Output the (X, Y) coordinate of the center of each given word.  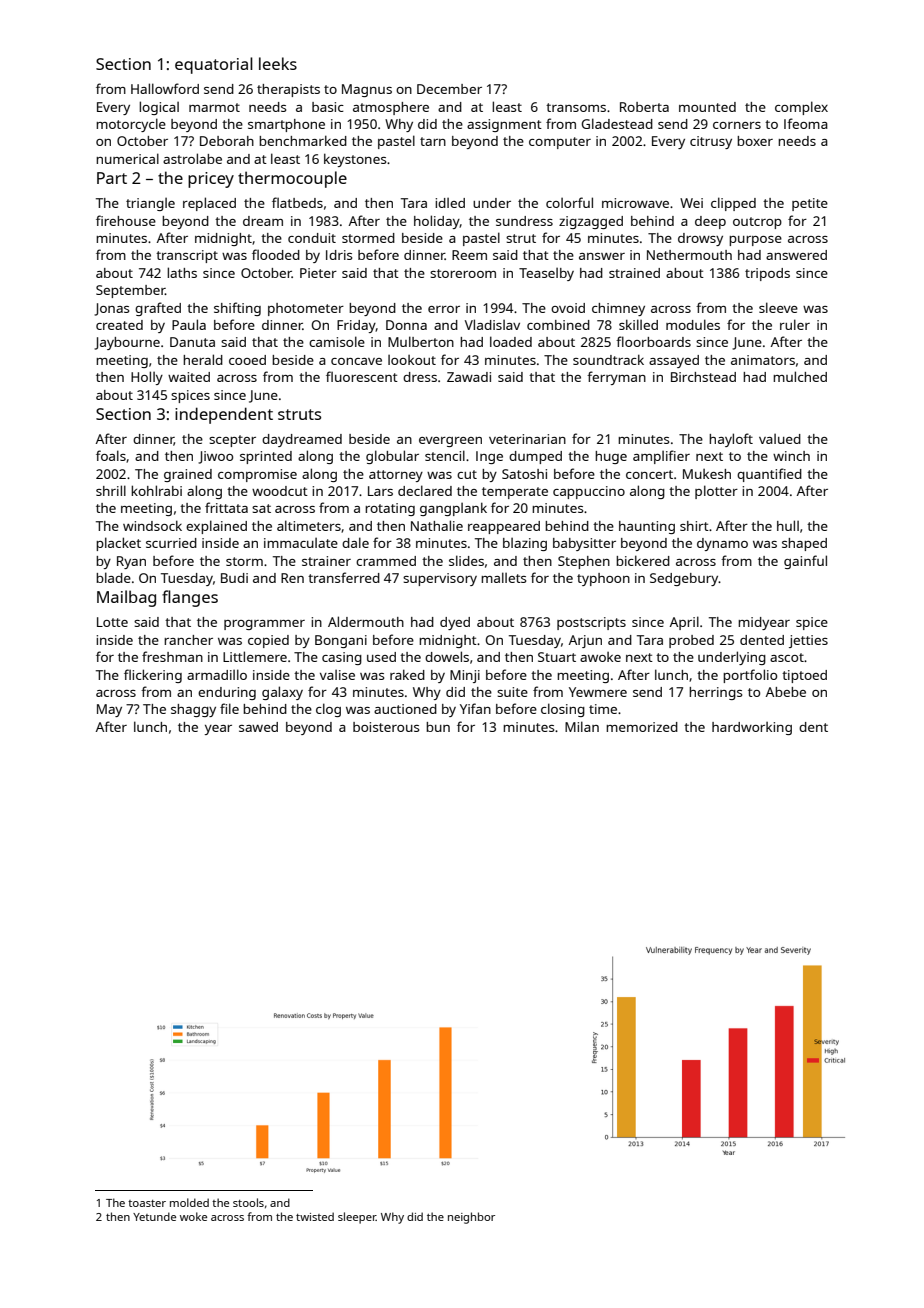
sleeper (357, 1218)
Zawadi (469, 377)
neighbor (471, 1218)
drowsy (700, 239)
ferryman (616, 378)
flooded (276, 254)
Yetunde (154, 1216)
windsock (152, 525)
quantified (769, 475)
